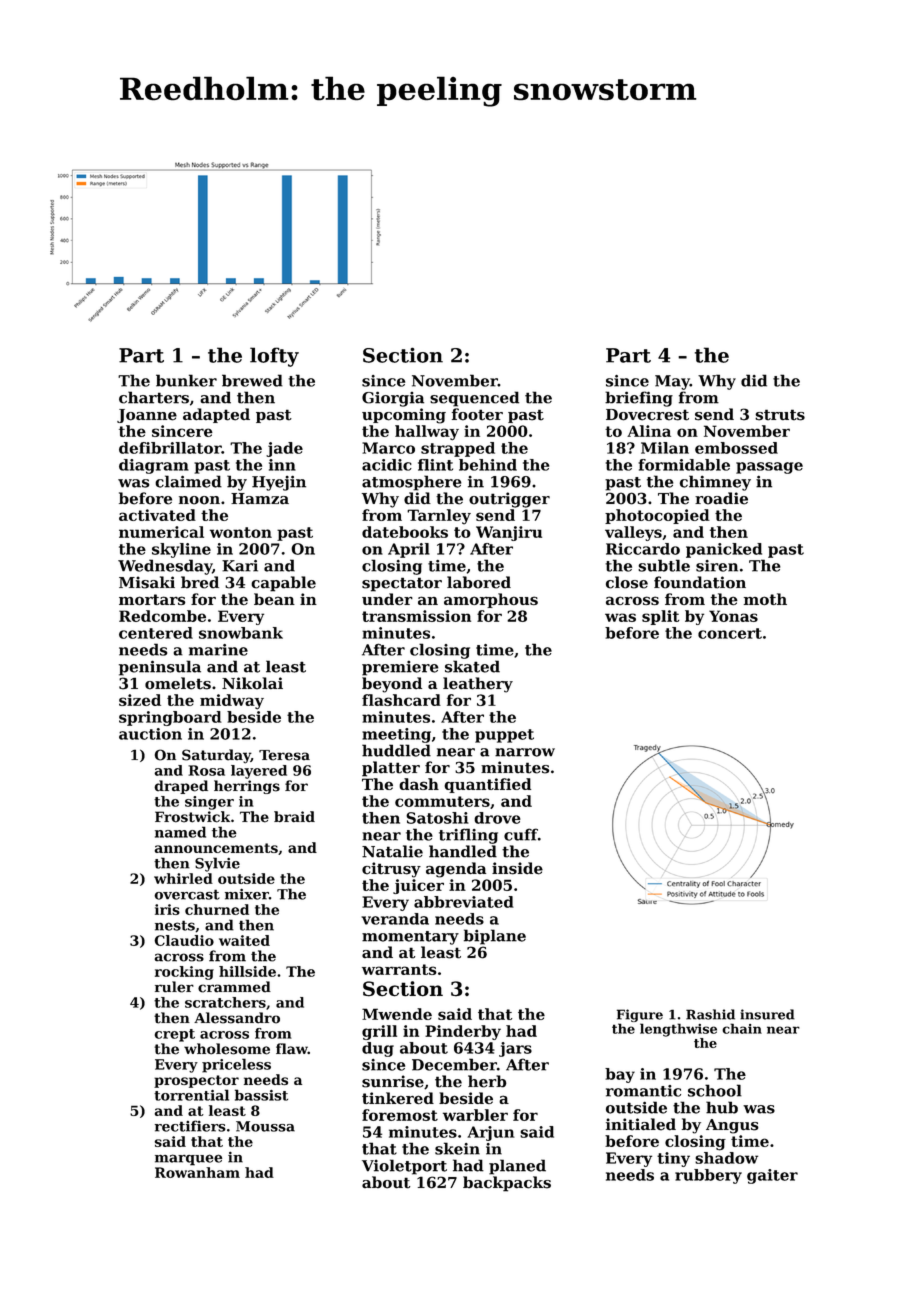 The width and height of the screenshot is (924, 1308). What do you see at coordinates (463, 1032) in the screenshot?
I see `Pinderby` at bounding box center [463, 1032].
